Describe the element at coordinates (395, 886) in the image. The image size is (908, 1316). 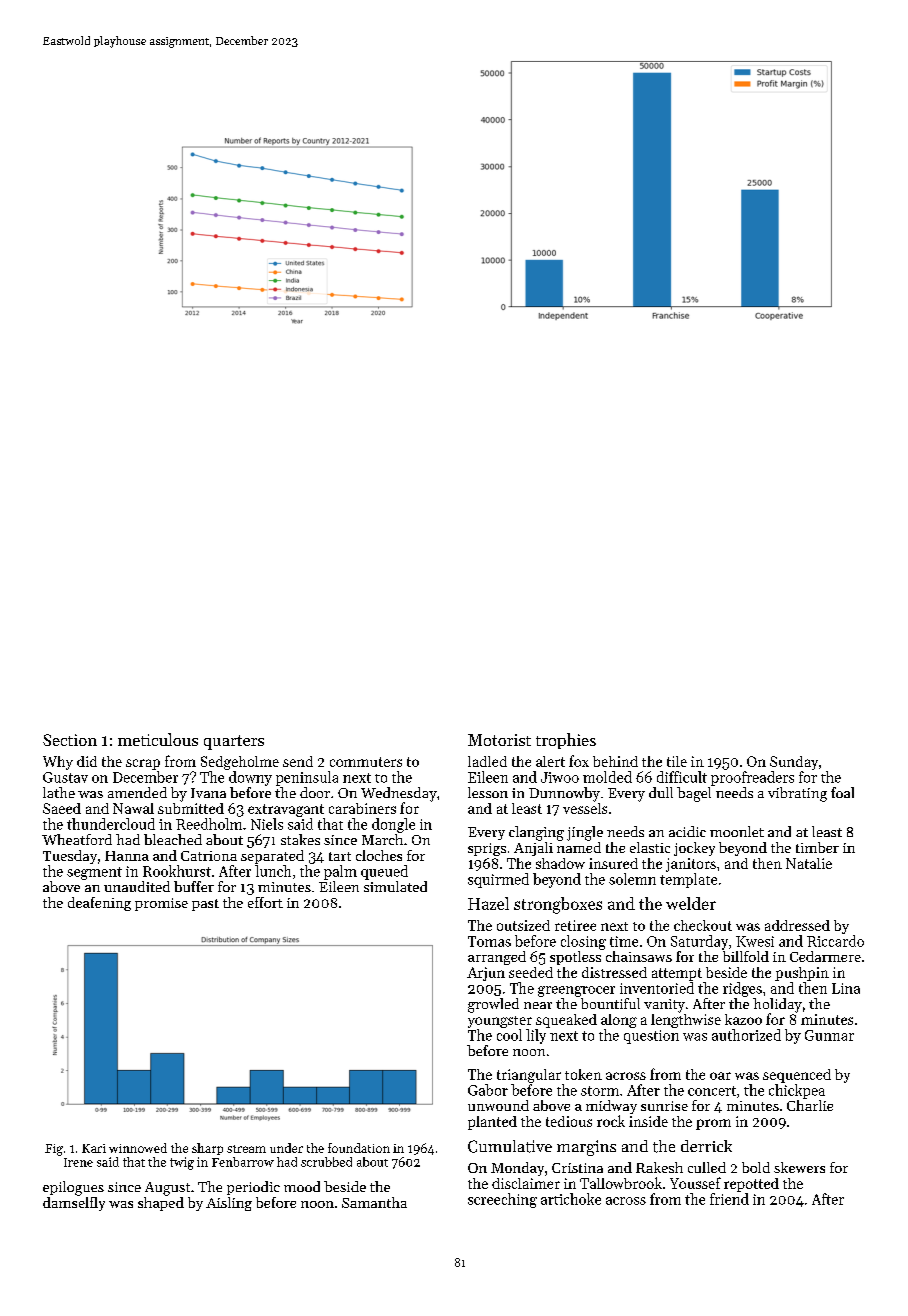
I see `simulated` at that location.
